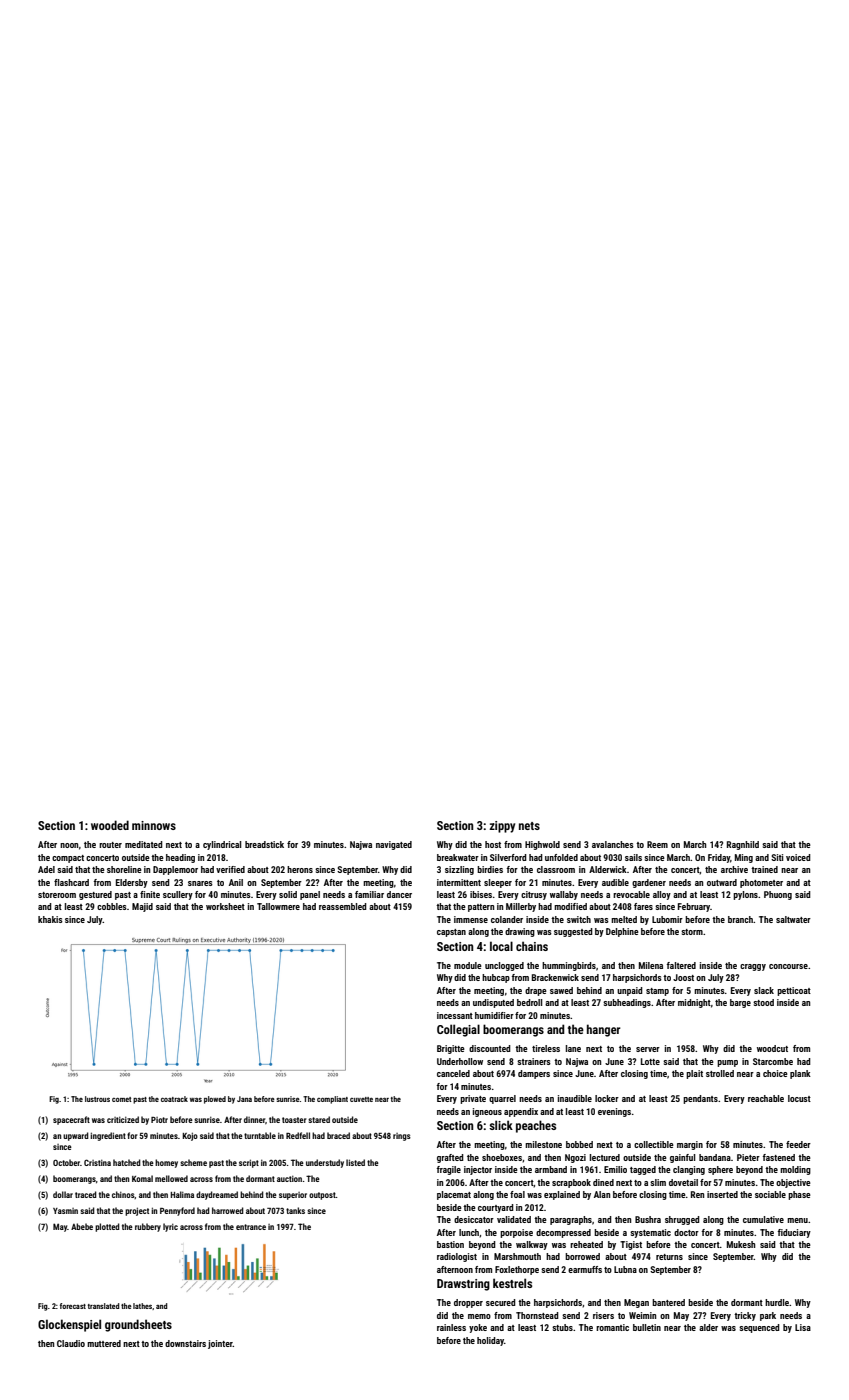 This screenshot has height=1400, width=849. I want to click on stared, so click(319, 1119).
